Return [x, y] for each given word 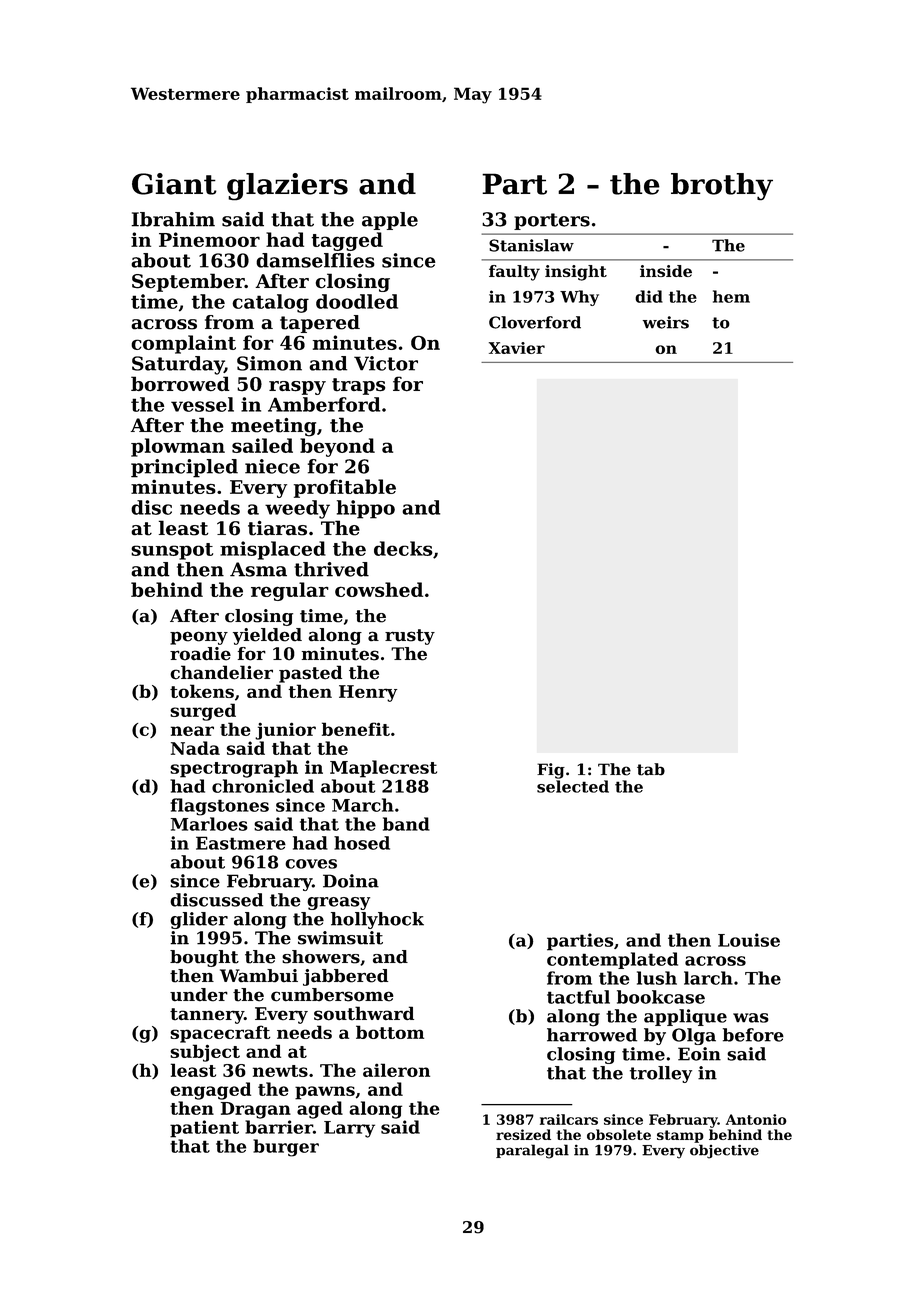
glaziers [287, 186]
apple [390, 221]
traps [358, 386]
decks [403, 548]
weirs [666, 322]
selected [573, 786]
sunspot [172, 551]
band [406, 824]
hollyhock [377, 920]
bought [204, 958]
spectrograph [234, 769]
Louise [749, 940]
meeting [273, 427]
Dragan [256, 1110]
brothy [722, 186]
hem [731, 296]
